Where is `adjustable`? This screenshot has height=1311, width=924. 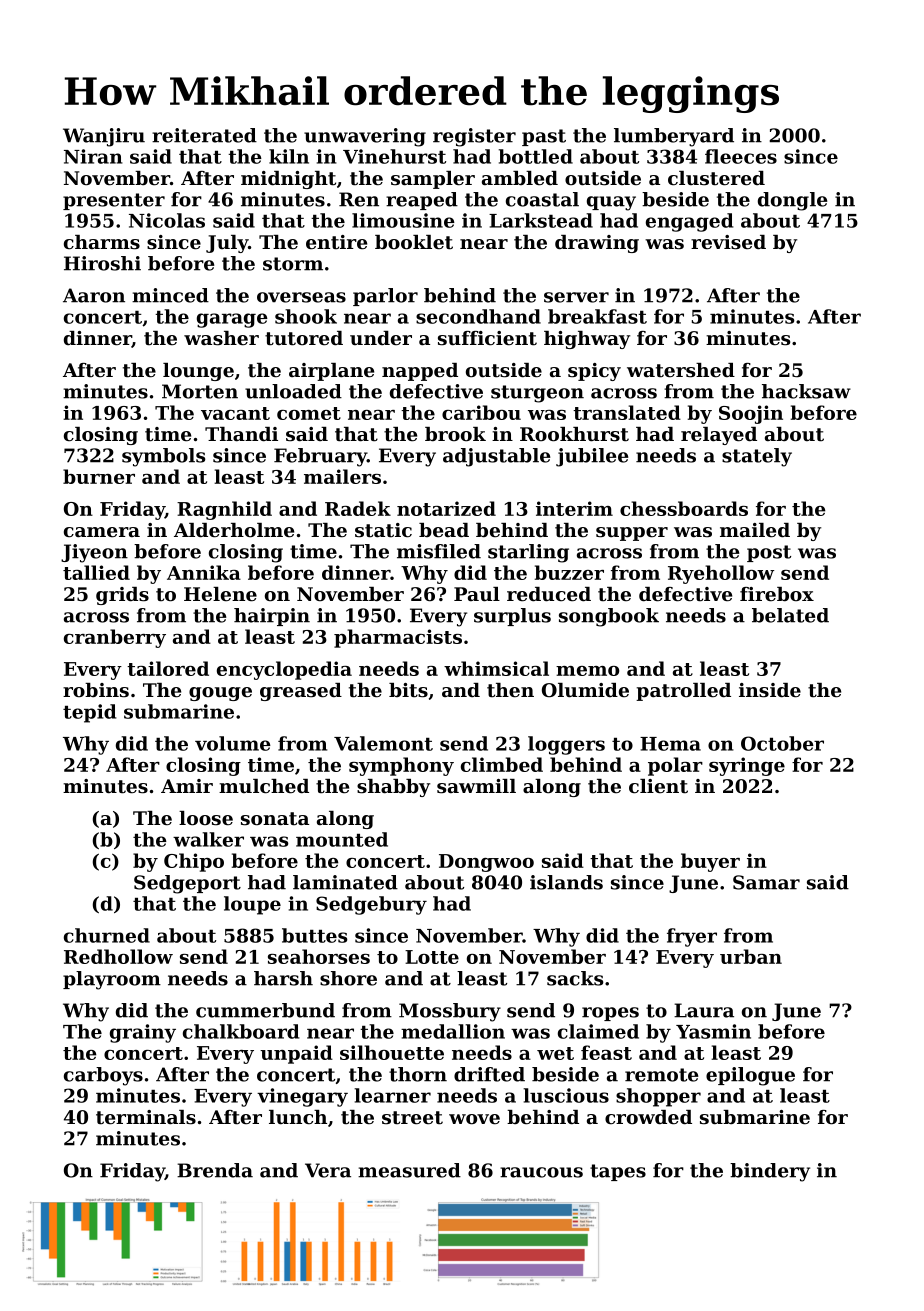 adjustable is located at coordinates (496, 457).
